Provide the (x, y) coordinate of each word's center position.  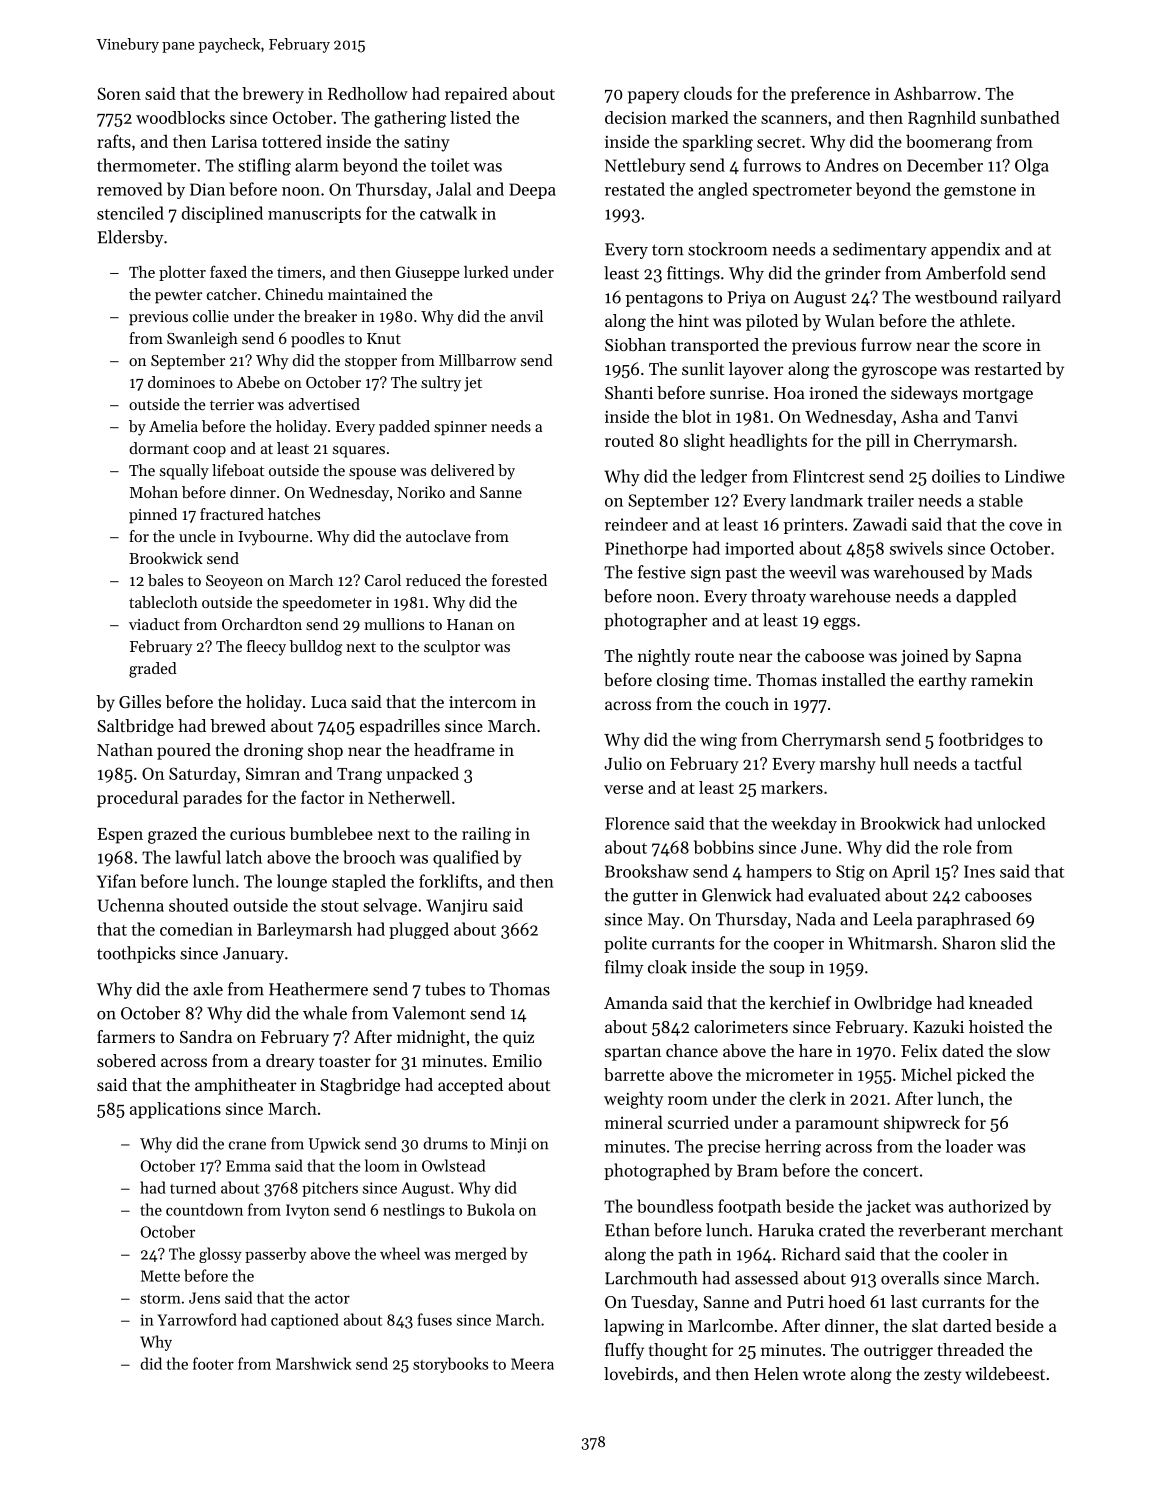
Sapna (999, 658)
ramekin (1002, 679)
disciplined (222, 214)
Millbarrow (477, 360)
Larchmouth (651, 1278)
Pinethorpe (646, 549)
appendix (965, 250)
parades (212, 799)
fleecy (266, 648)
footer (213, 1363)
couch (747, 703)
